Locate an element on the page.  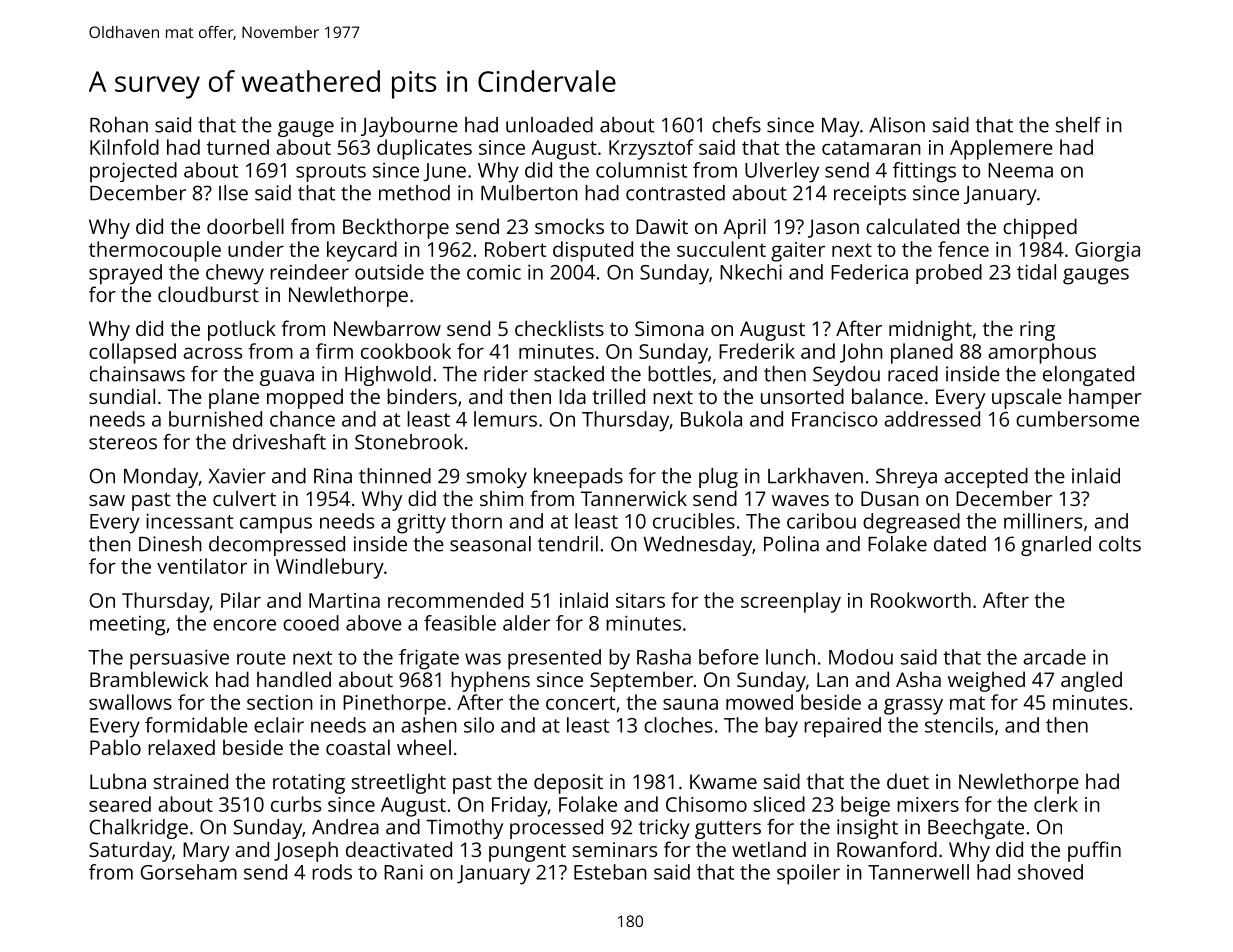
shelf is located at coordinates (1078, 125).
